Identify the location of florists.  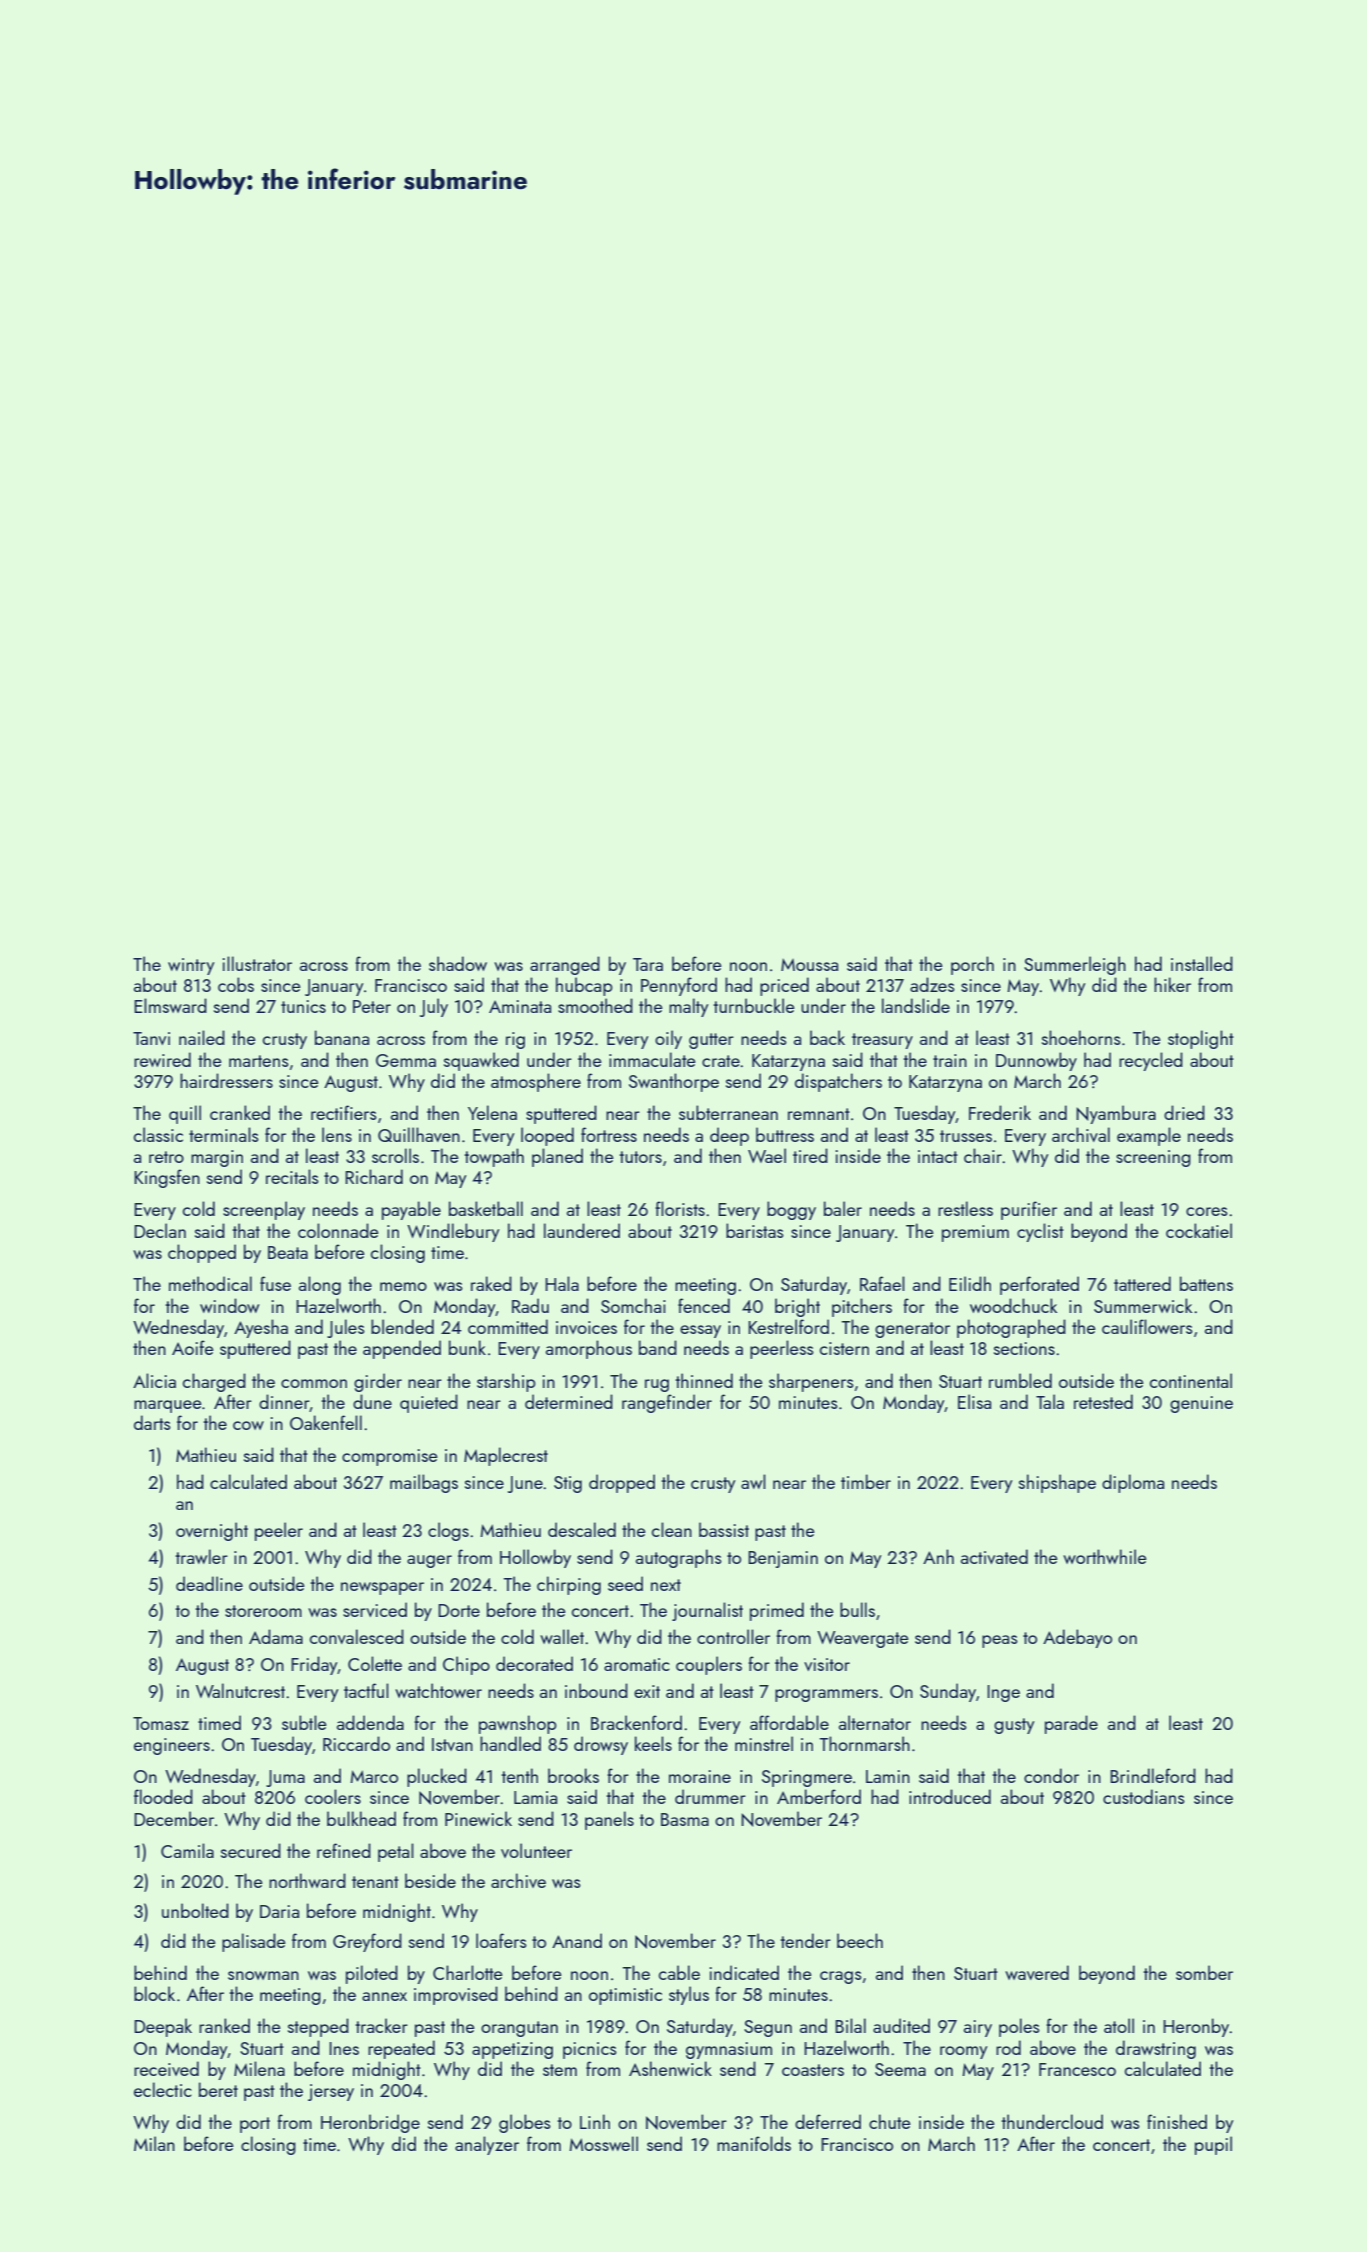
(680, 1208).
